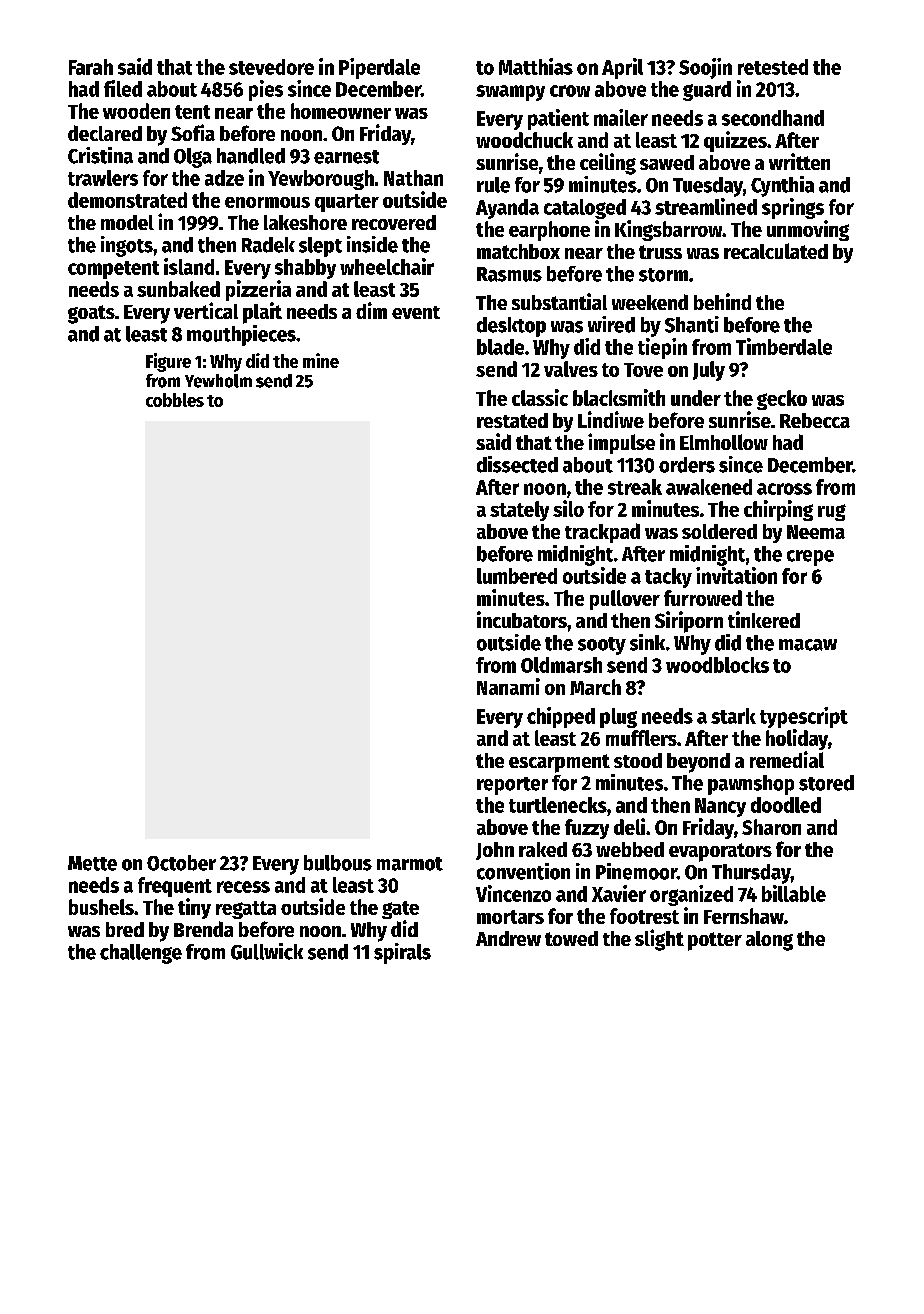 This screenshot has width=924, height=1314. I want to click on Rebecca, so click(815, 420).
